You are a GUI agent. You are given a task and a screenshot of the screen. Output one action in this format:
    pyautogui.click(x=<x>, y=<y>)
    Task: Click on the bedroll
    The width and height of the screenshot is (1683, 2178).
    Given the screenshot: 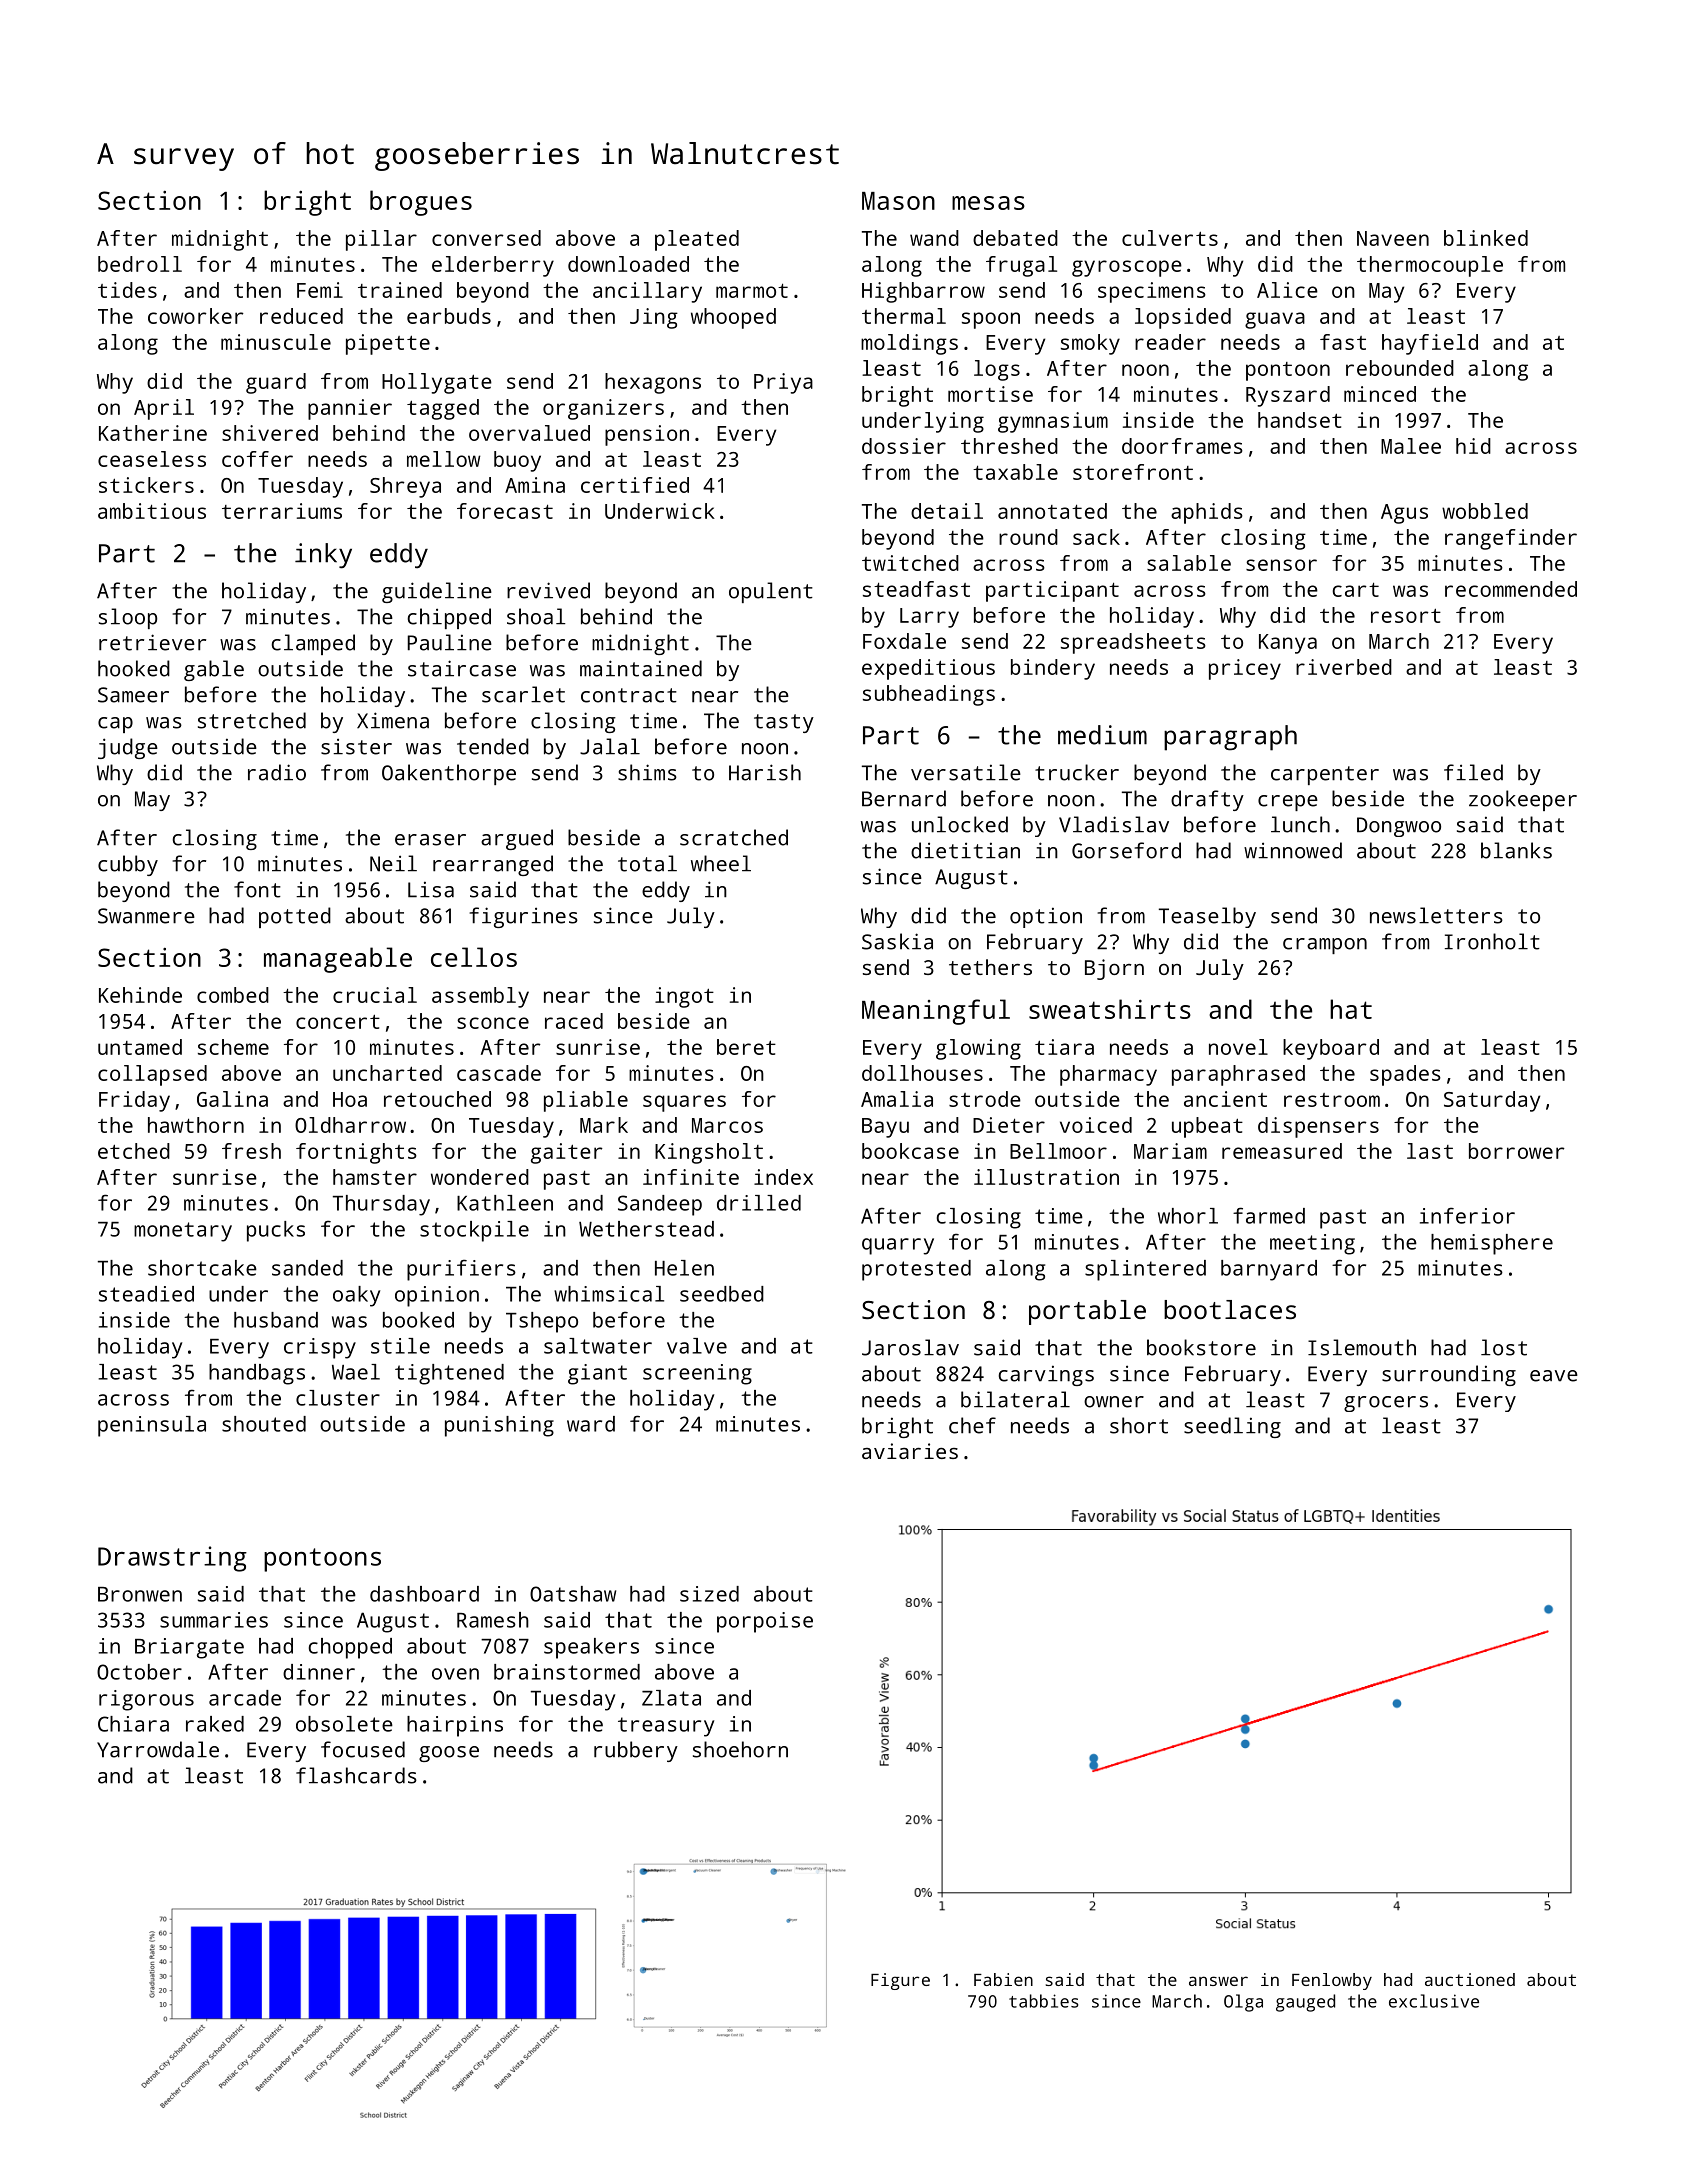 What is the action you would take?
    pyautogui.click(x=140, y=264)
